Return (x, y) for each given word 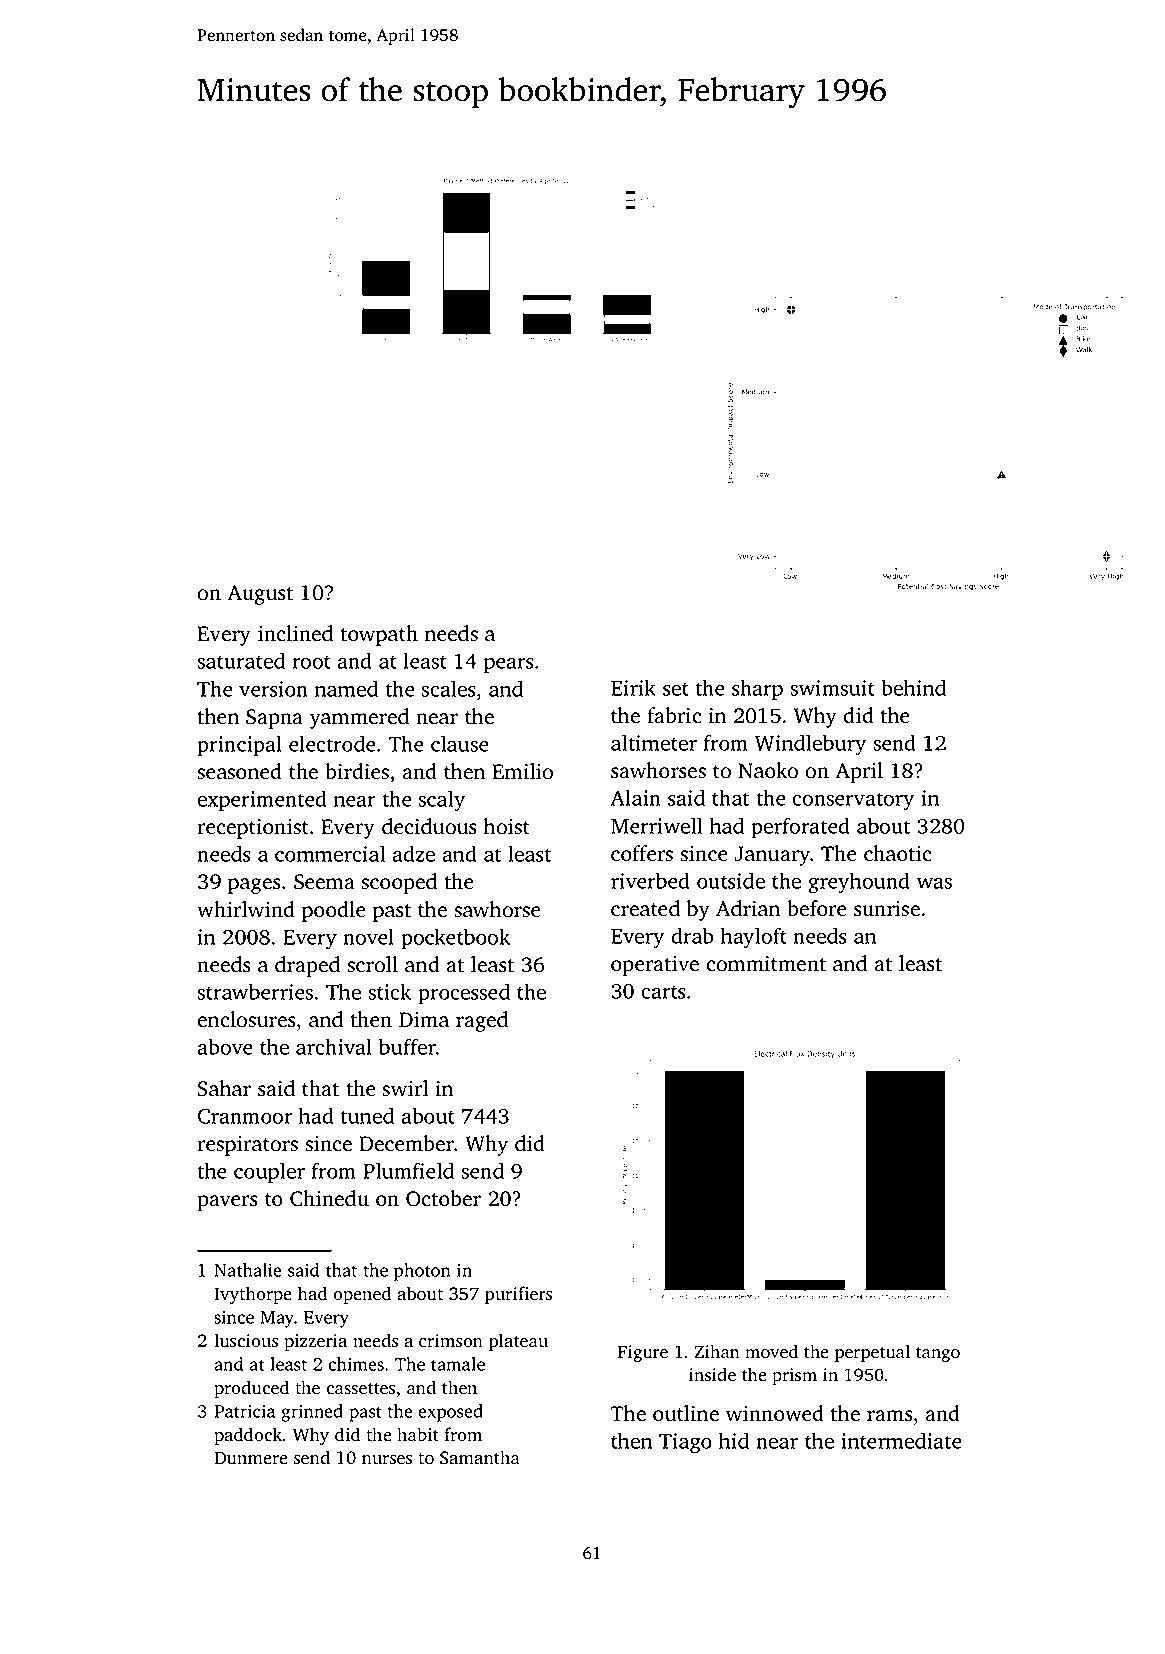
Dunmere (251, 1457)
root (311, 662)
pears (509, 666)
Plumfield (408, 1170)
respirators (247, 1146)
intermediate (901, 1440)
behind (913, 687)
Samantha (480, 1457)
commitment (766, 964)
